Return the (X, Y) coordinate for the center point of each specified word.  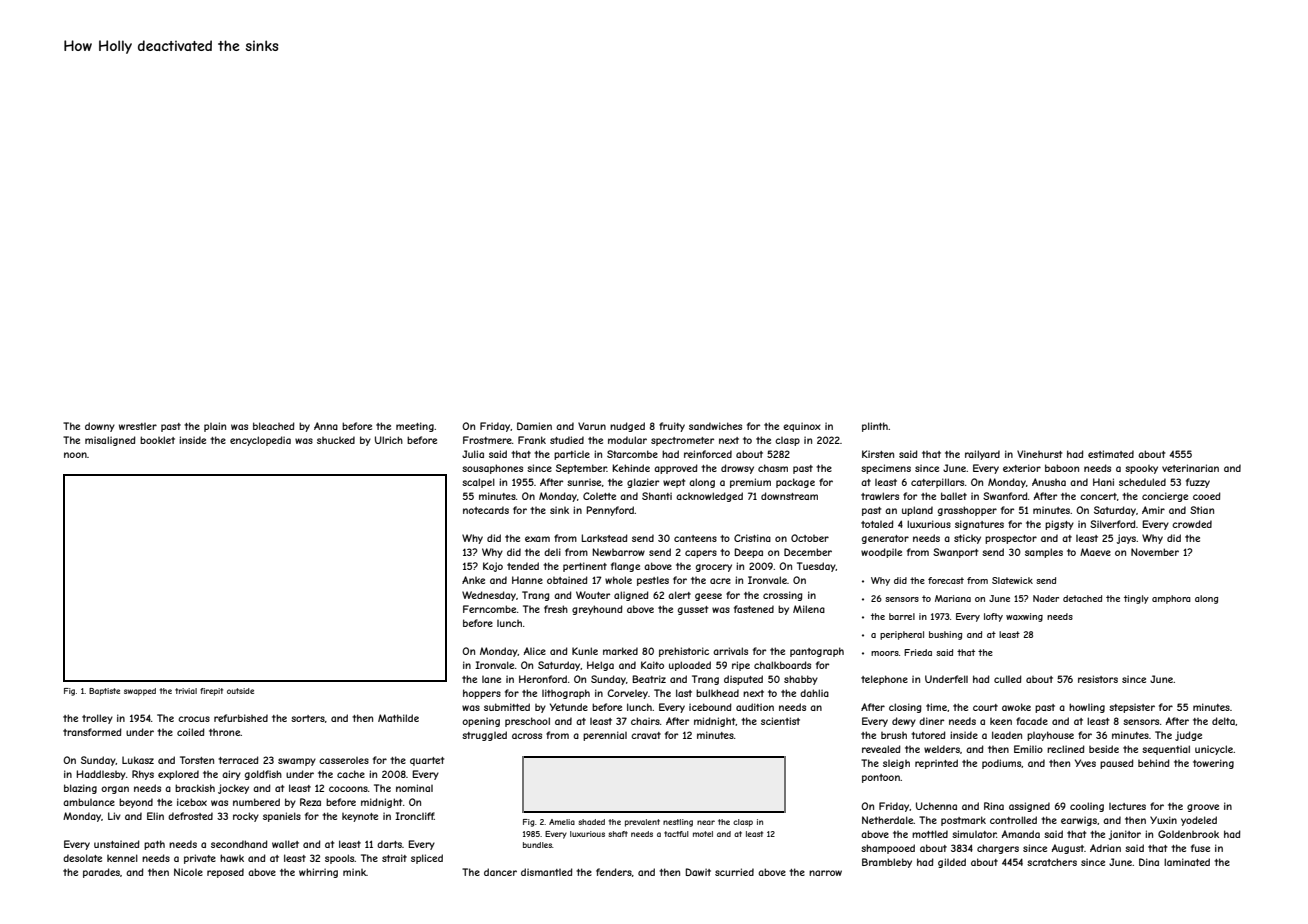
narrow (825, 873)
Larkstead (604, 538)
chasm (773, 468)
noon (75, 455)
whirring (318, 873)
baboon (1062, 468)
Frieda (918, 652)
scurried (734, 872)
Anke (473, 580)
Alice (535, 651)
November (1155, 552)
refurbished (241, 718)
